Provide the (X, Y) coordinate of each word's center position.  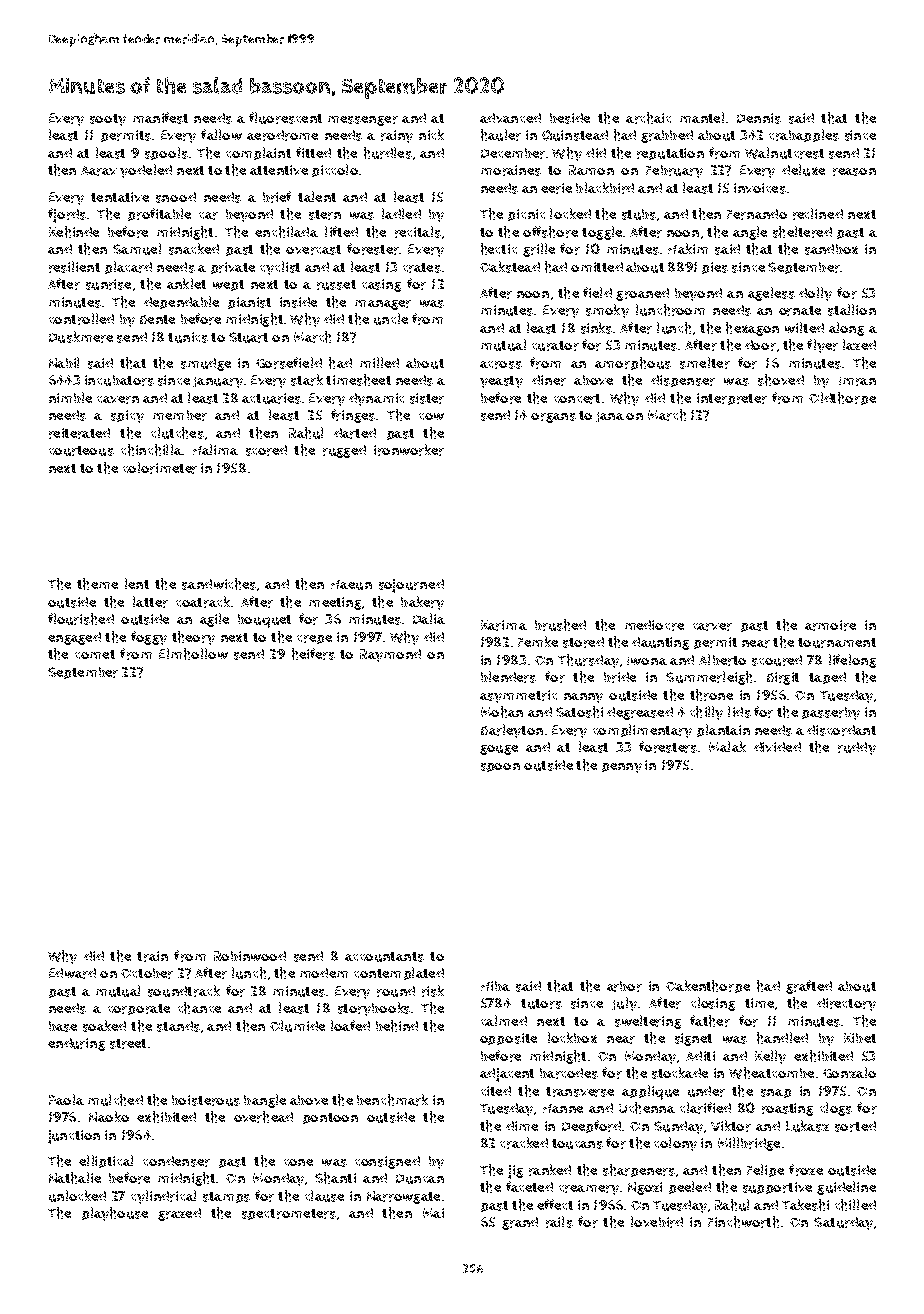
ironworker (409, 450)
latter (150, 602)
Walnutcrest (784, 153)
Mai (433, 1213)
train (152, 956)
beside (570, 118)
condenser (176, 1161)
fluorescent (285, 118)
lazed (859, 344)
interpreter (732, 399)
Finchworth (743, 1222)
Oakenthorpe (708, 986)
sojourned (411, 586)
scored (266, 450)
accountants (384, 957)
